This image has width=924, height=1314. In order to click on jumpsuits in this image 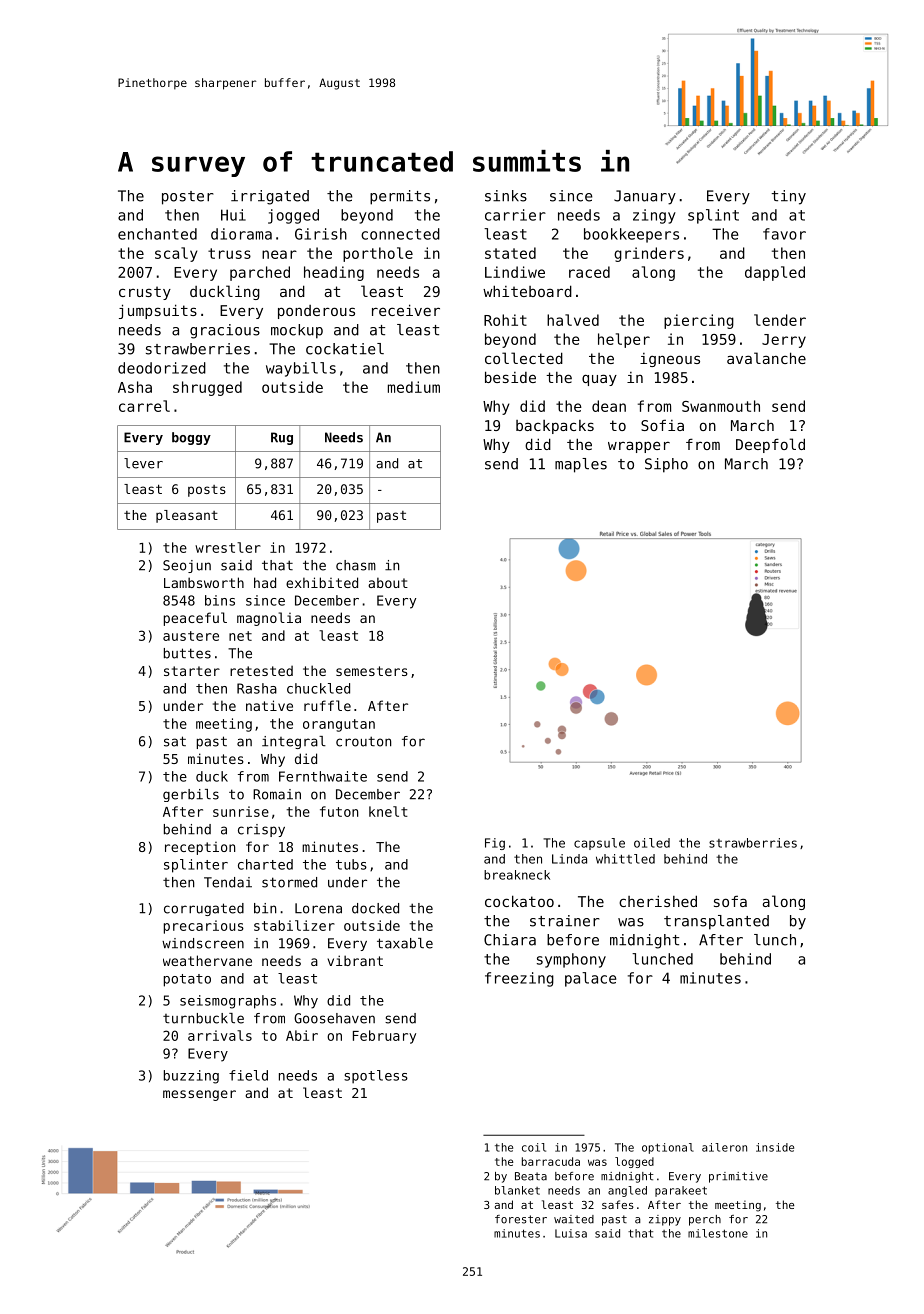, I will do `click(158, 311)`.
